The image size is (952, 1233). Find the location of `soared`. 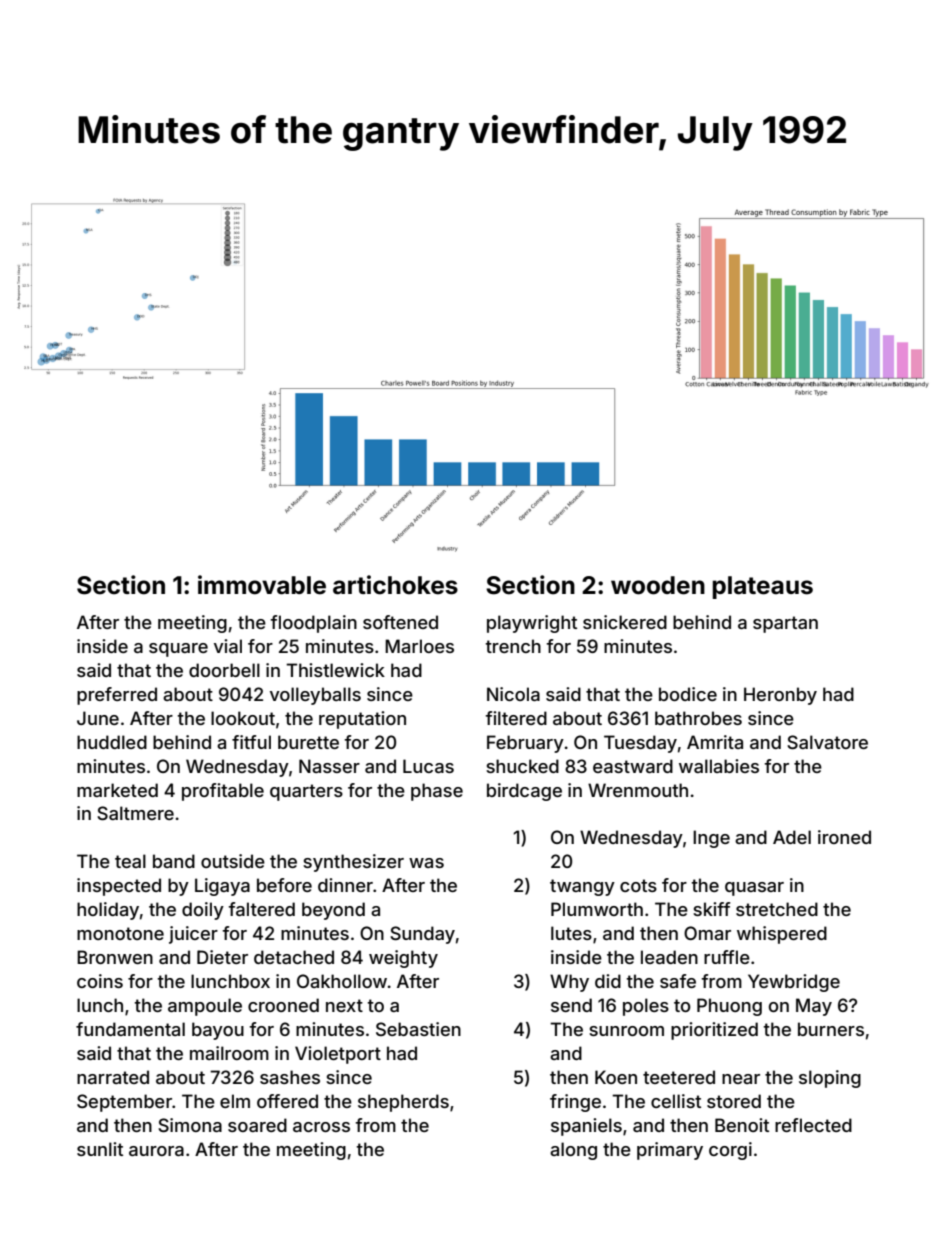

soared is located at coordinates (257, 1125).
